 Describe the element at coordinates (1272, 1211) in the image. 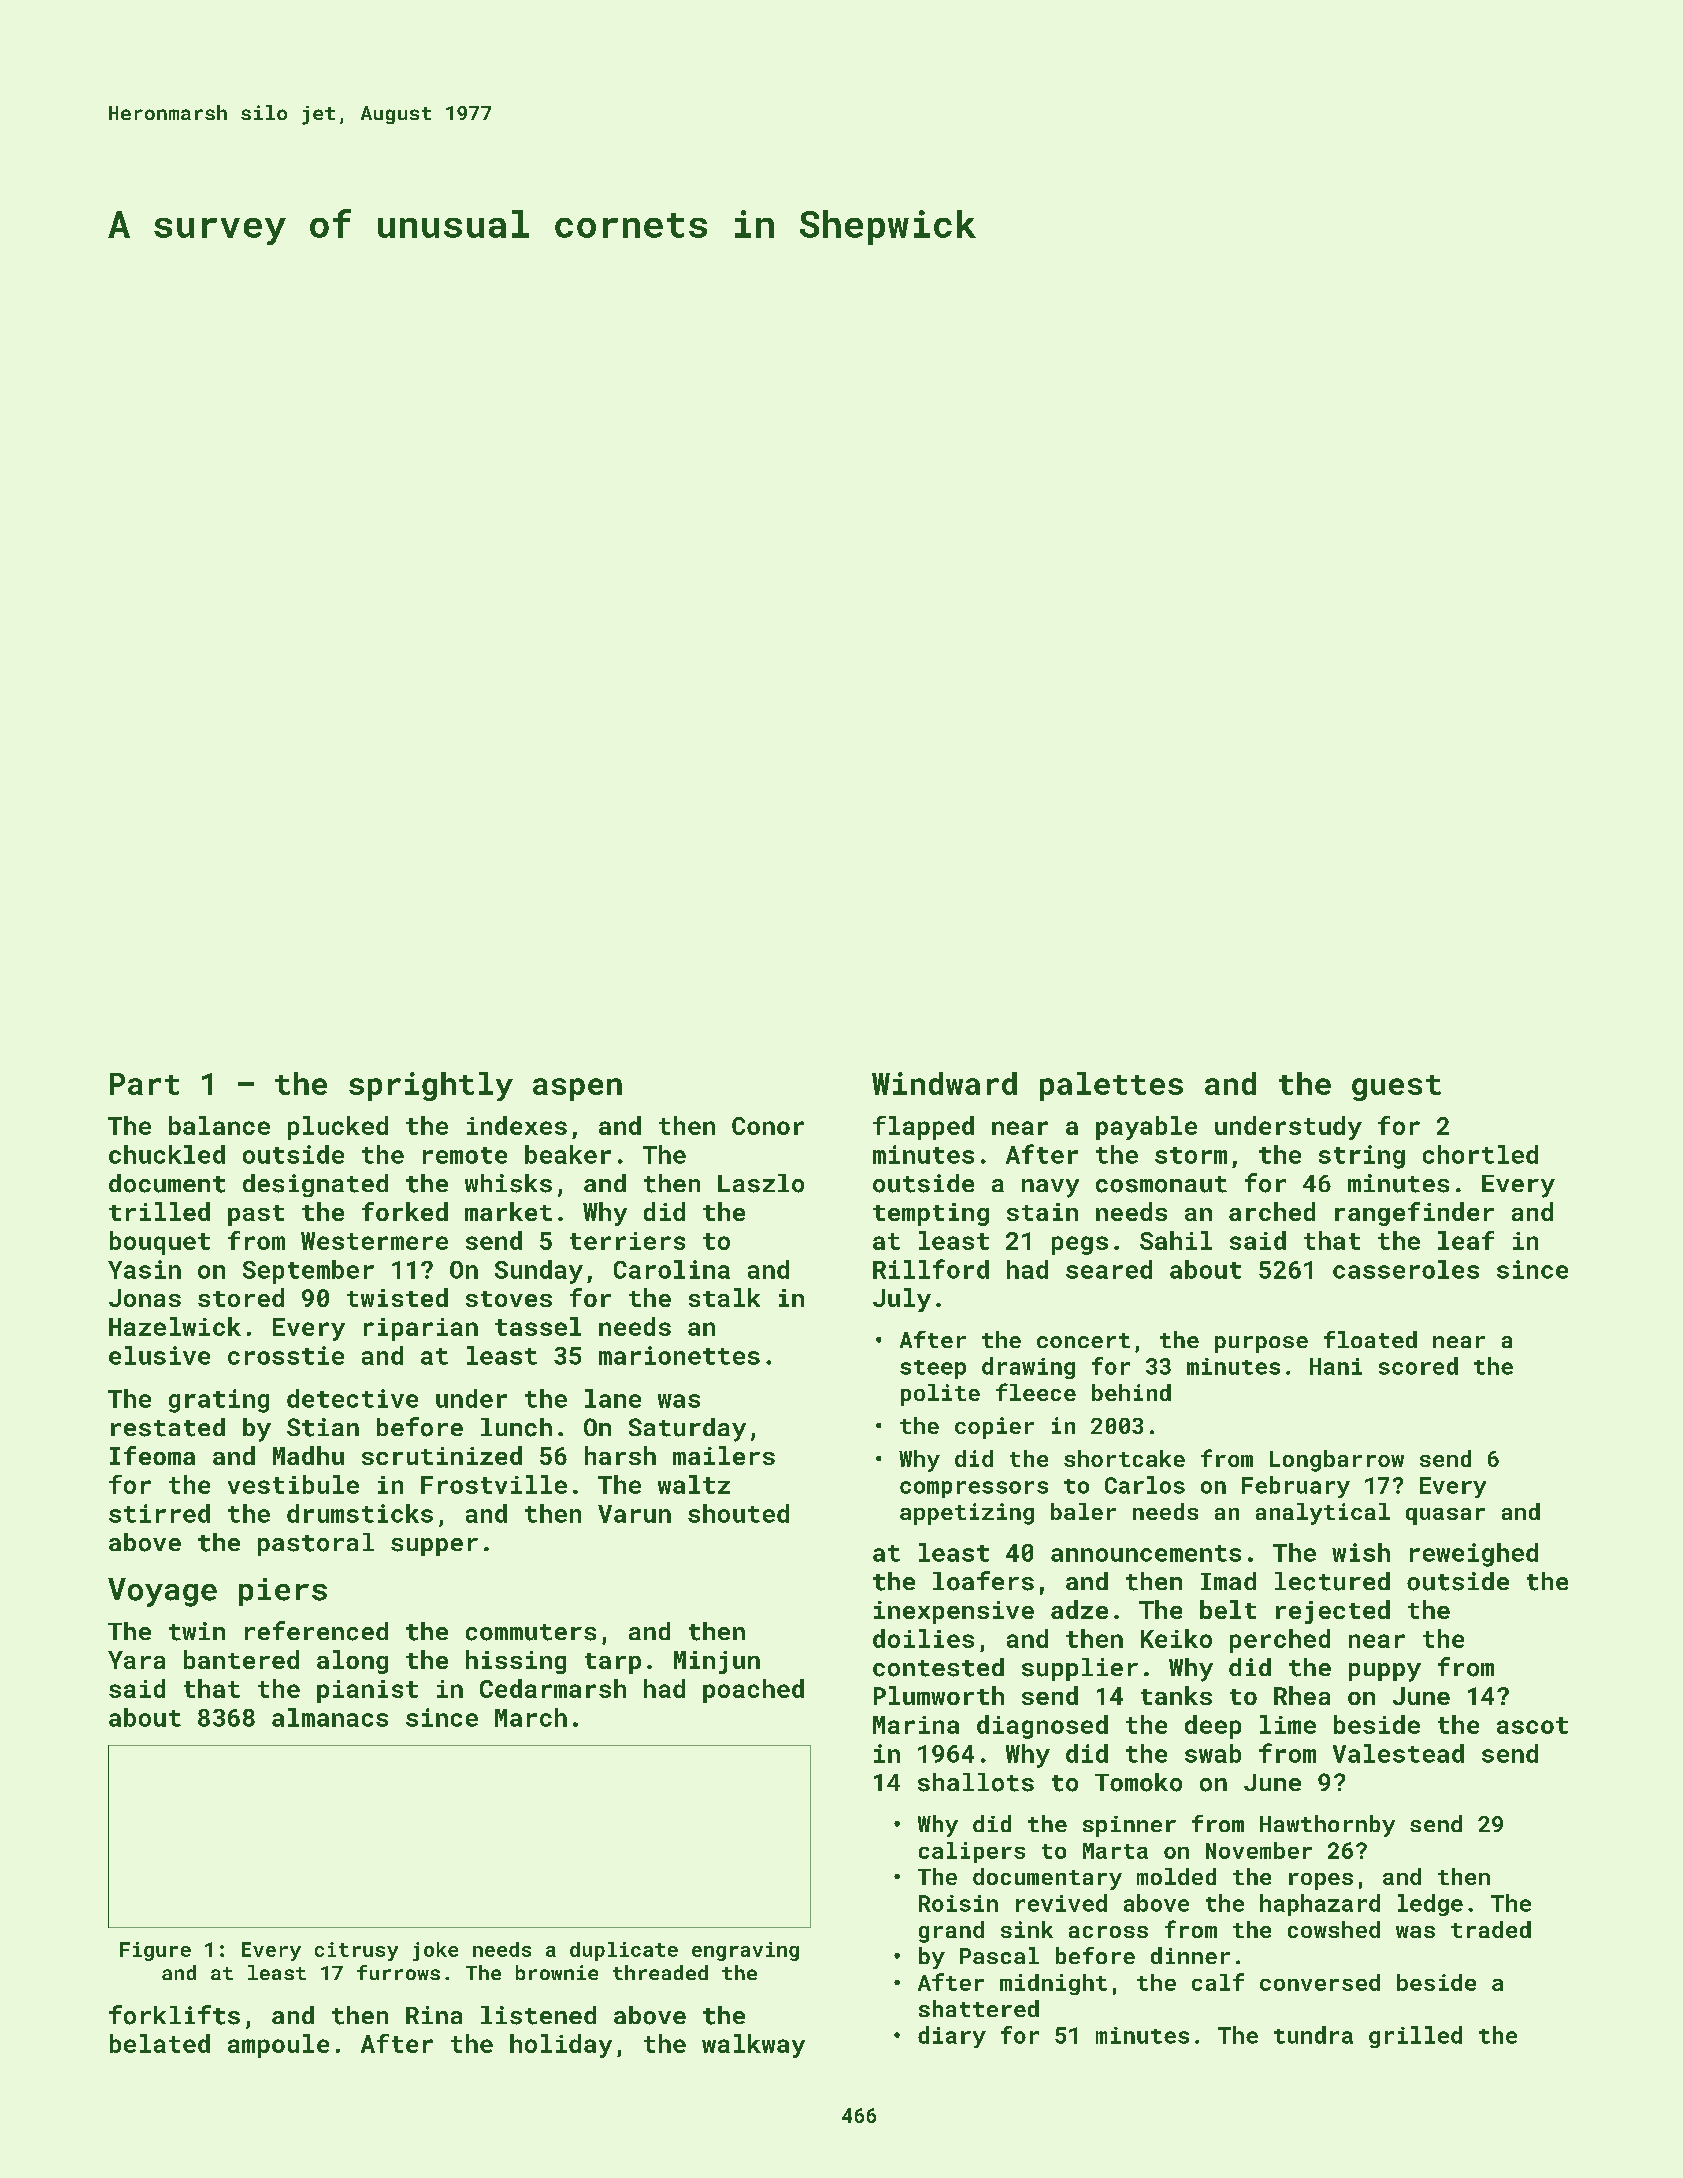

I see `arched` at that location.
